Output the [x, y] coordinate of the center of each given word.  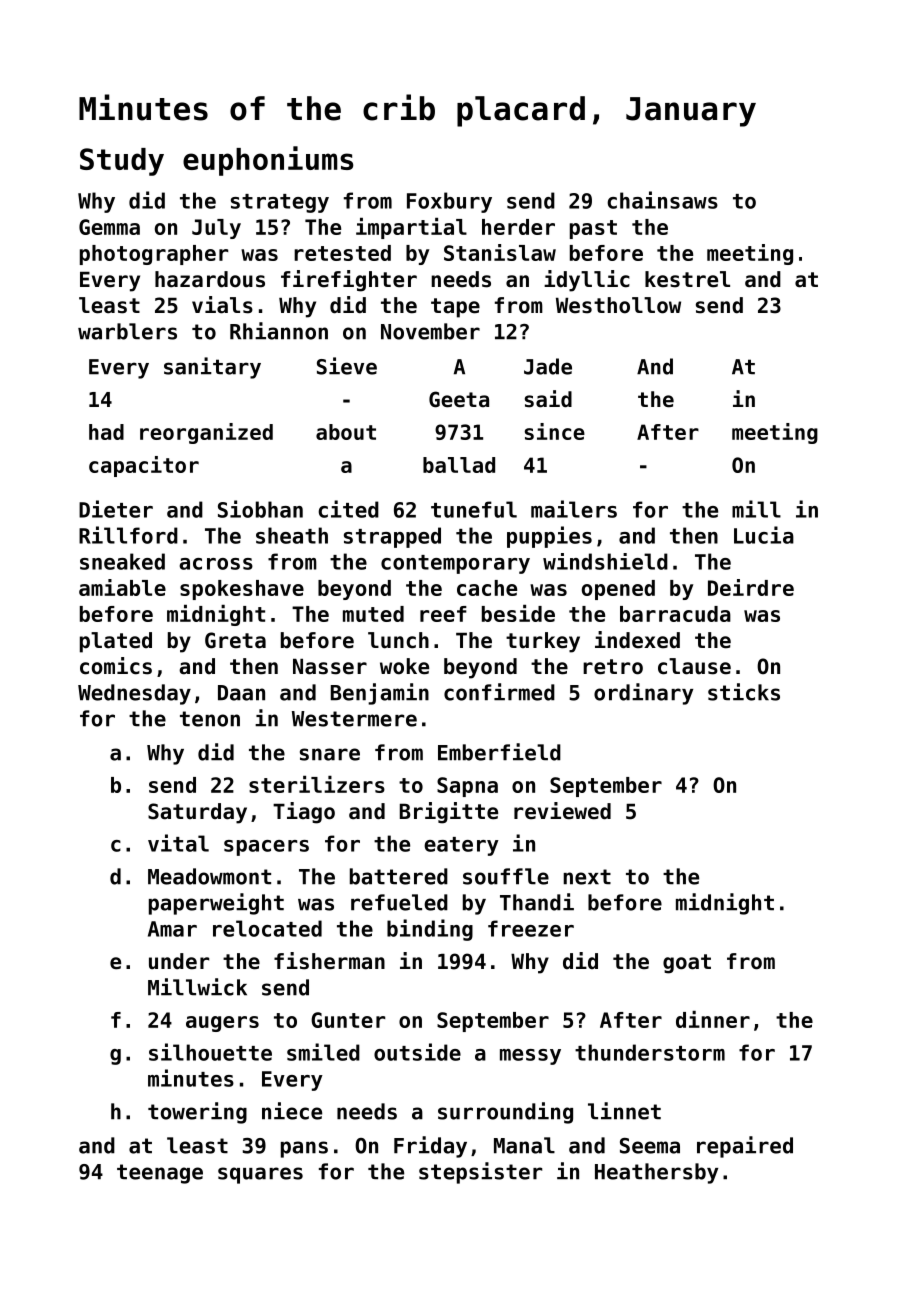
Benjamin [380, 694]
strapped [392, 537]
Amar [172, 929]
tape [455, 308]
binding [430, 930]
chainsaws [662, 200]
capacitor [144, 466]
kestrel [687, 279]
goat [687, 964]
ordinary [643, 694]
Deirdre [751, 587]
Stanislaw [500, 252]
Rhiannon [279, 331]
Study [122, 162]
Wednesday [134, 694]
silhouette [210, 1052]
